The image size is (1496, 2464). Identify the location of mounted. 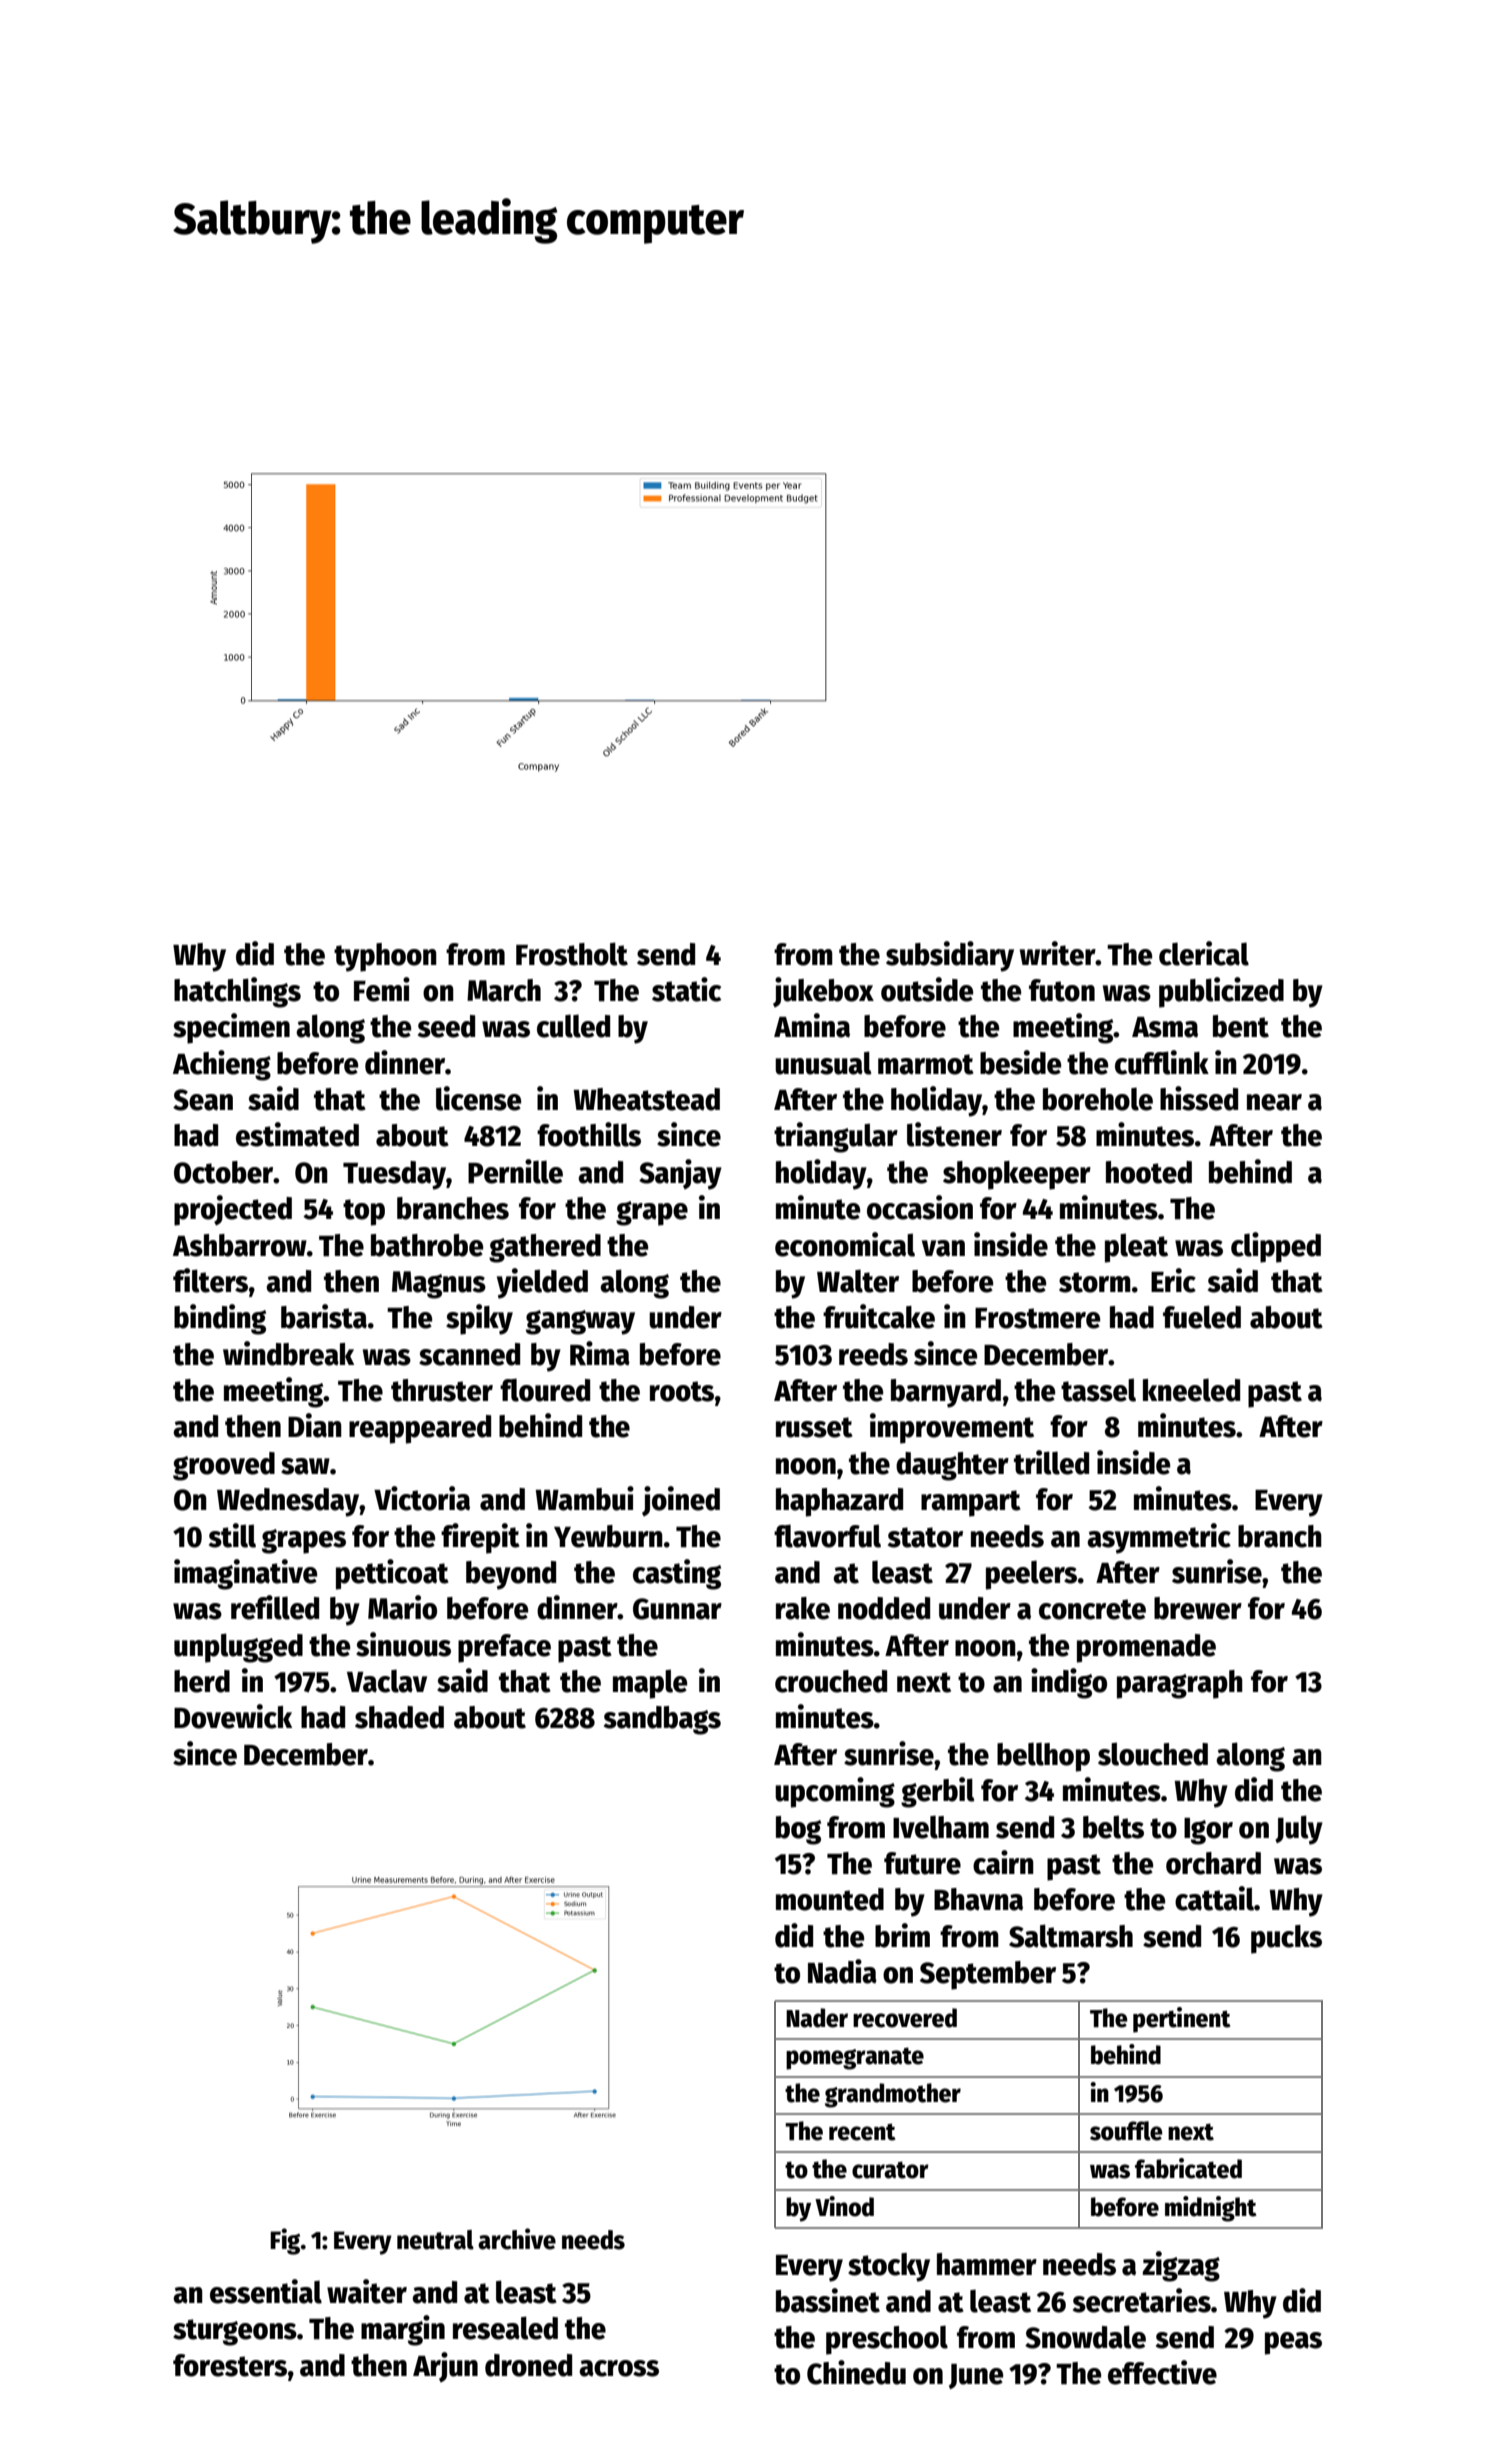
(830, 1899).
